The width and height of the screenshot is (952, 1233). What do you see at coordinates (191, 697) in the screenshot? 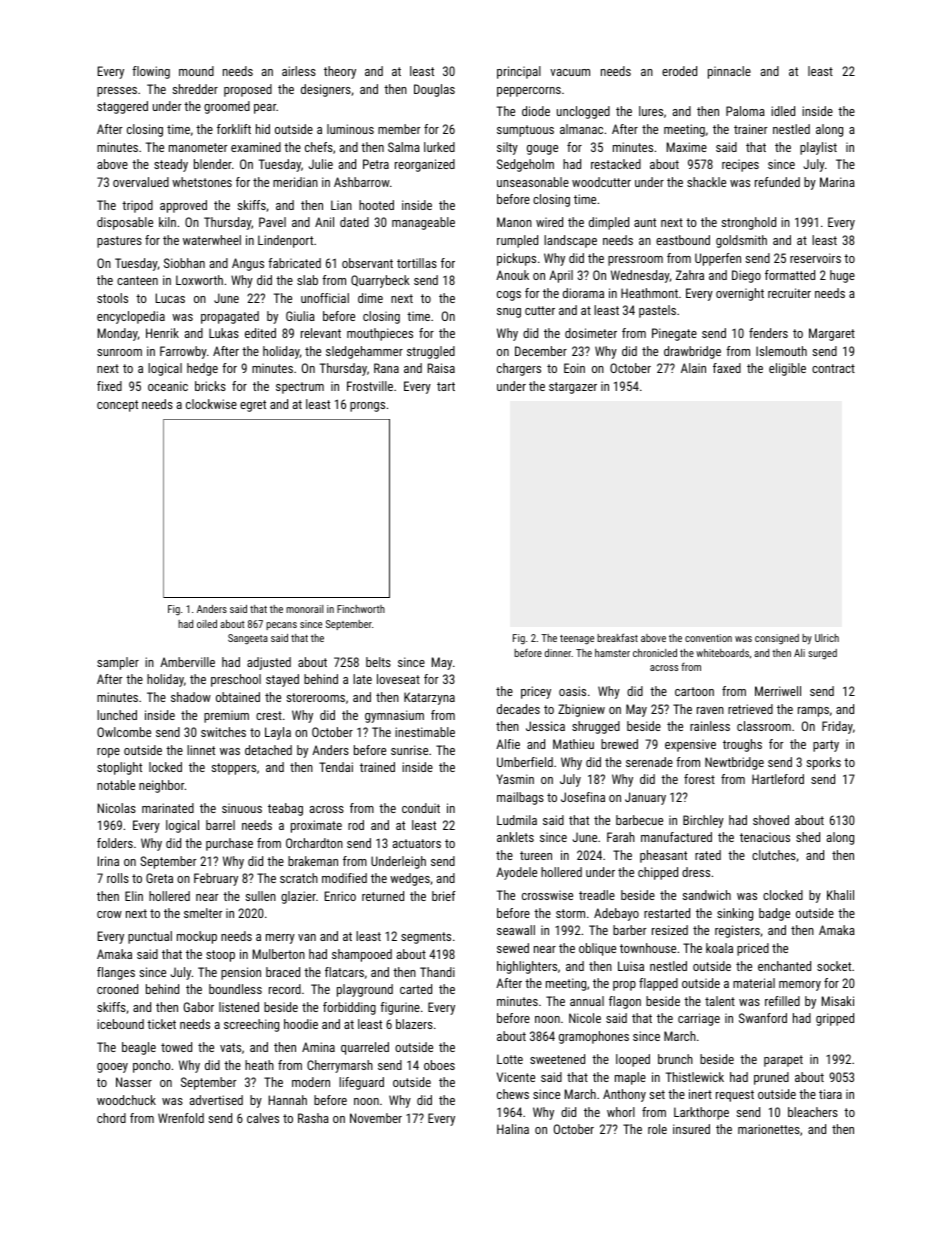
I see `shadow` at bounding box center [191, 697].
